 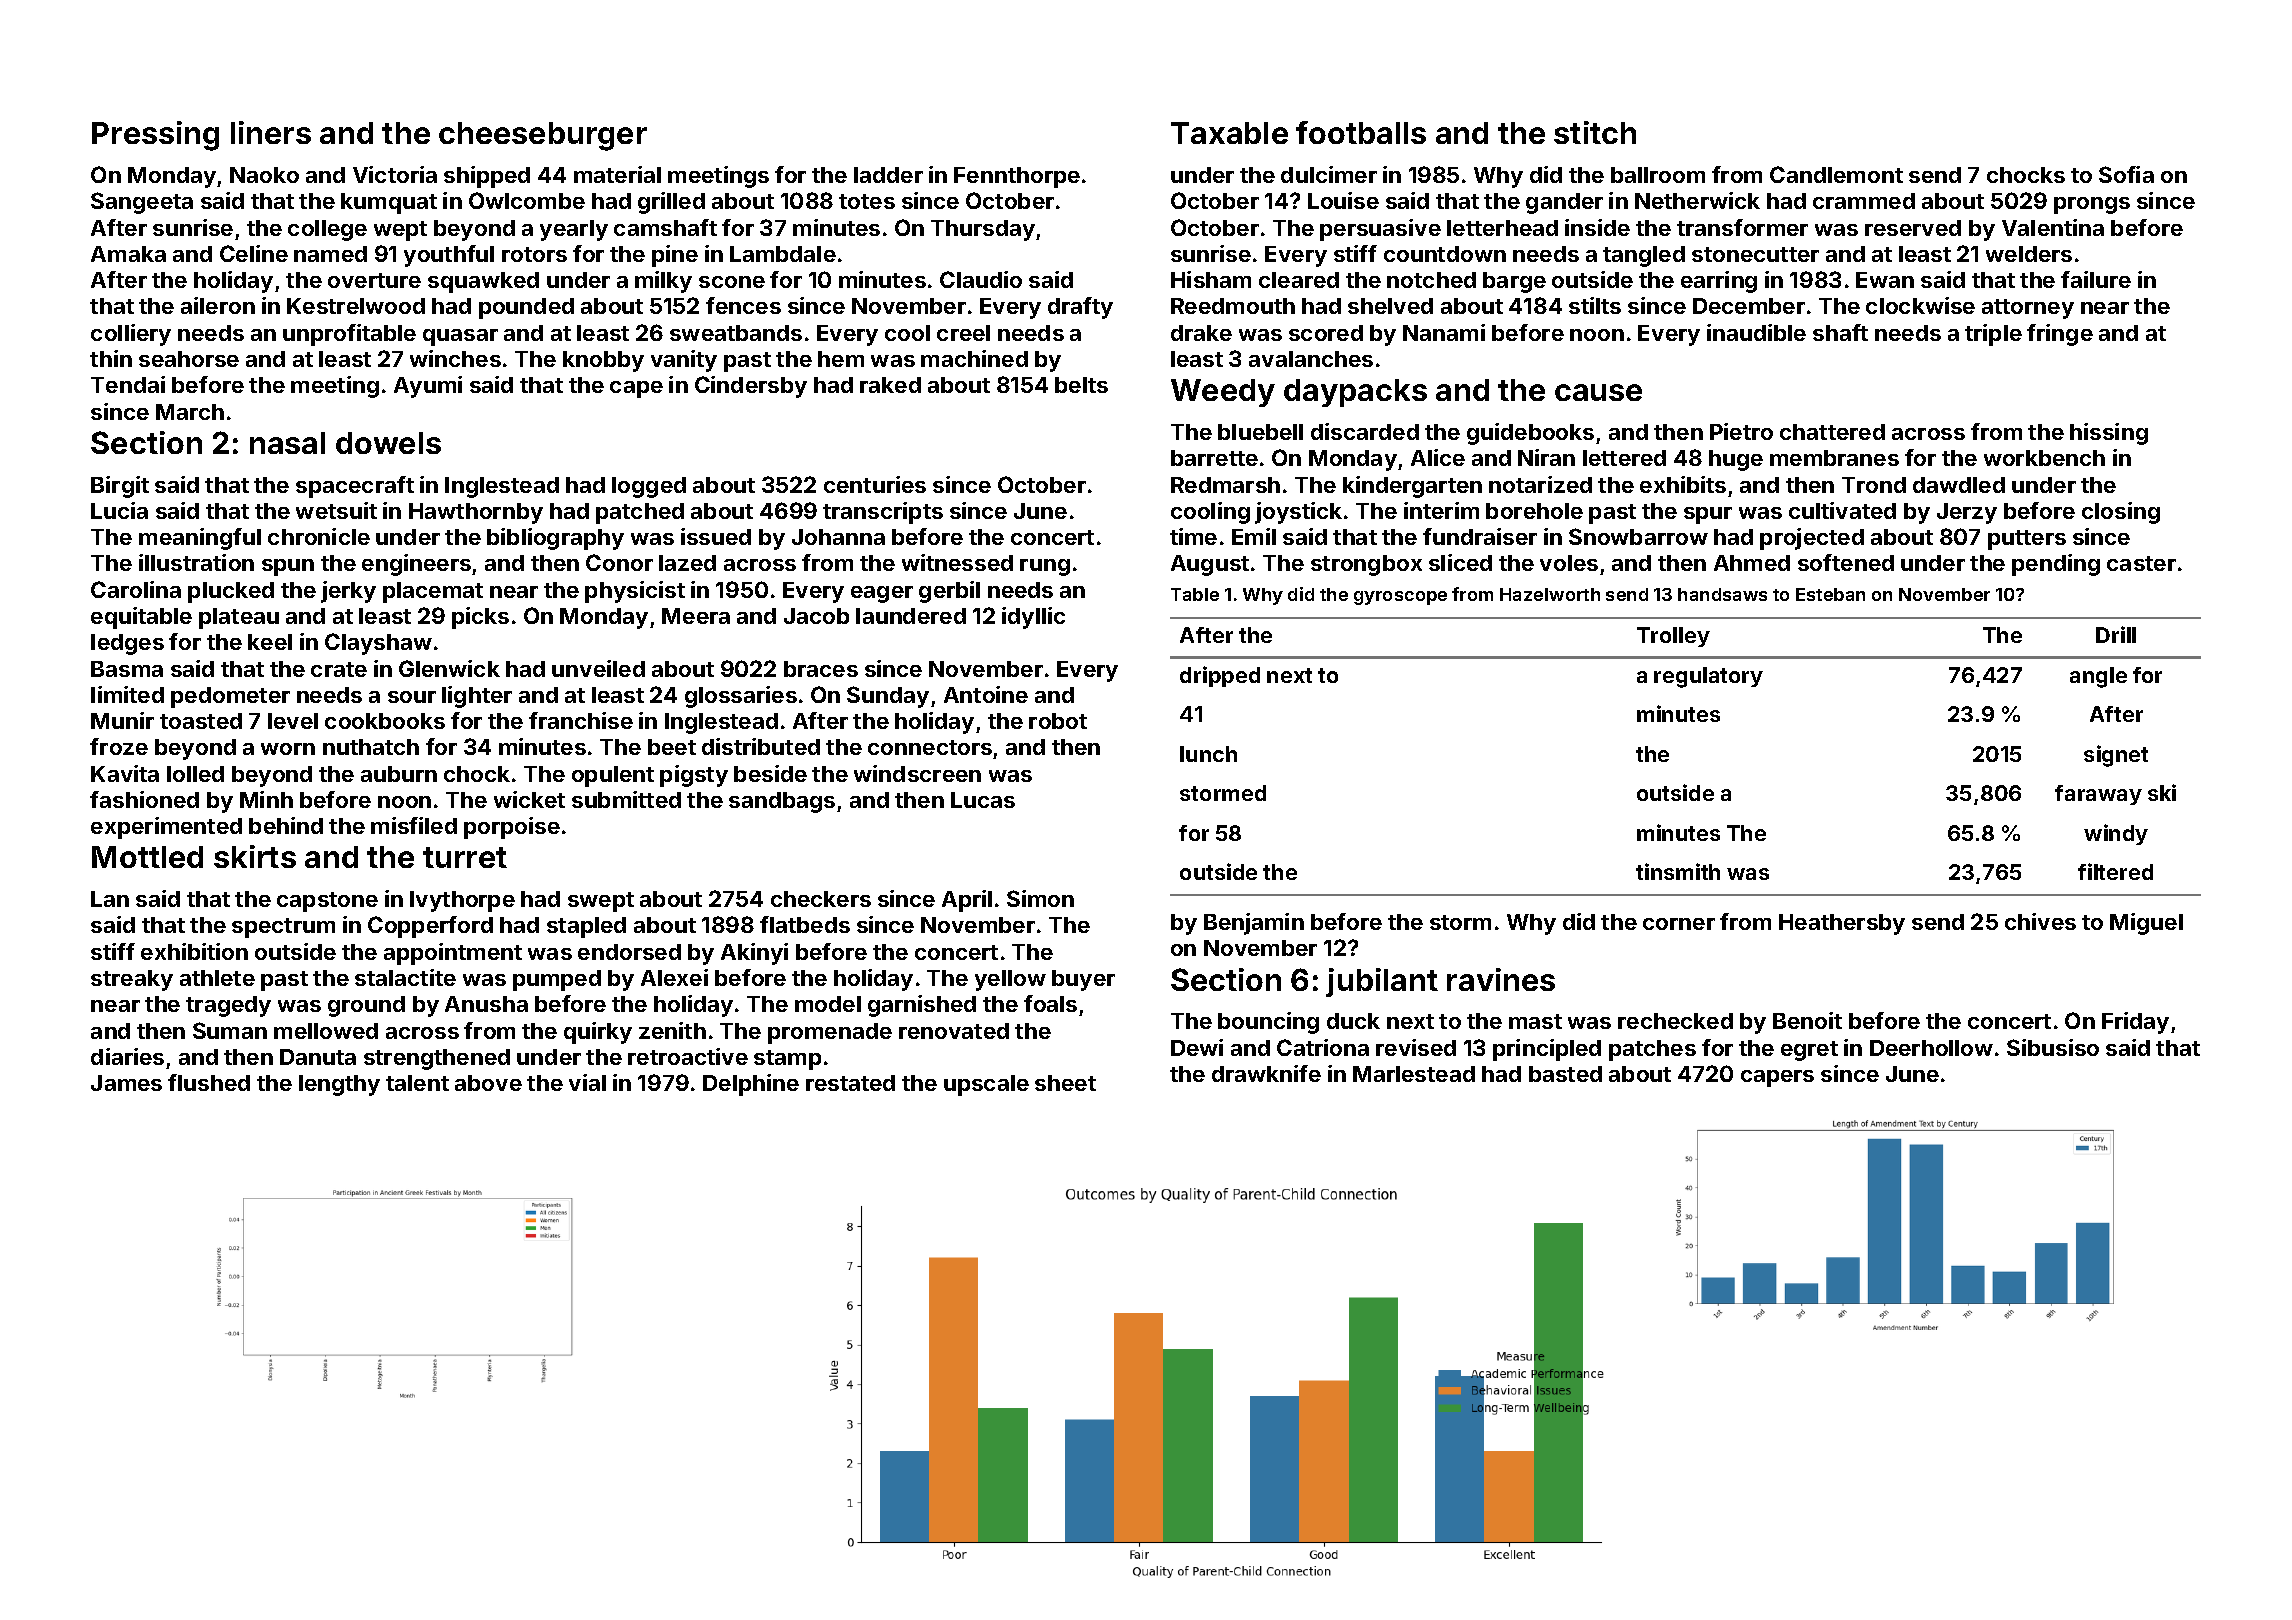 I want to click on stitch, so click(x=1595, y=132).
